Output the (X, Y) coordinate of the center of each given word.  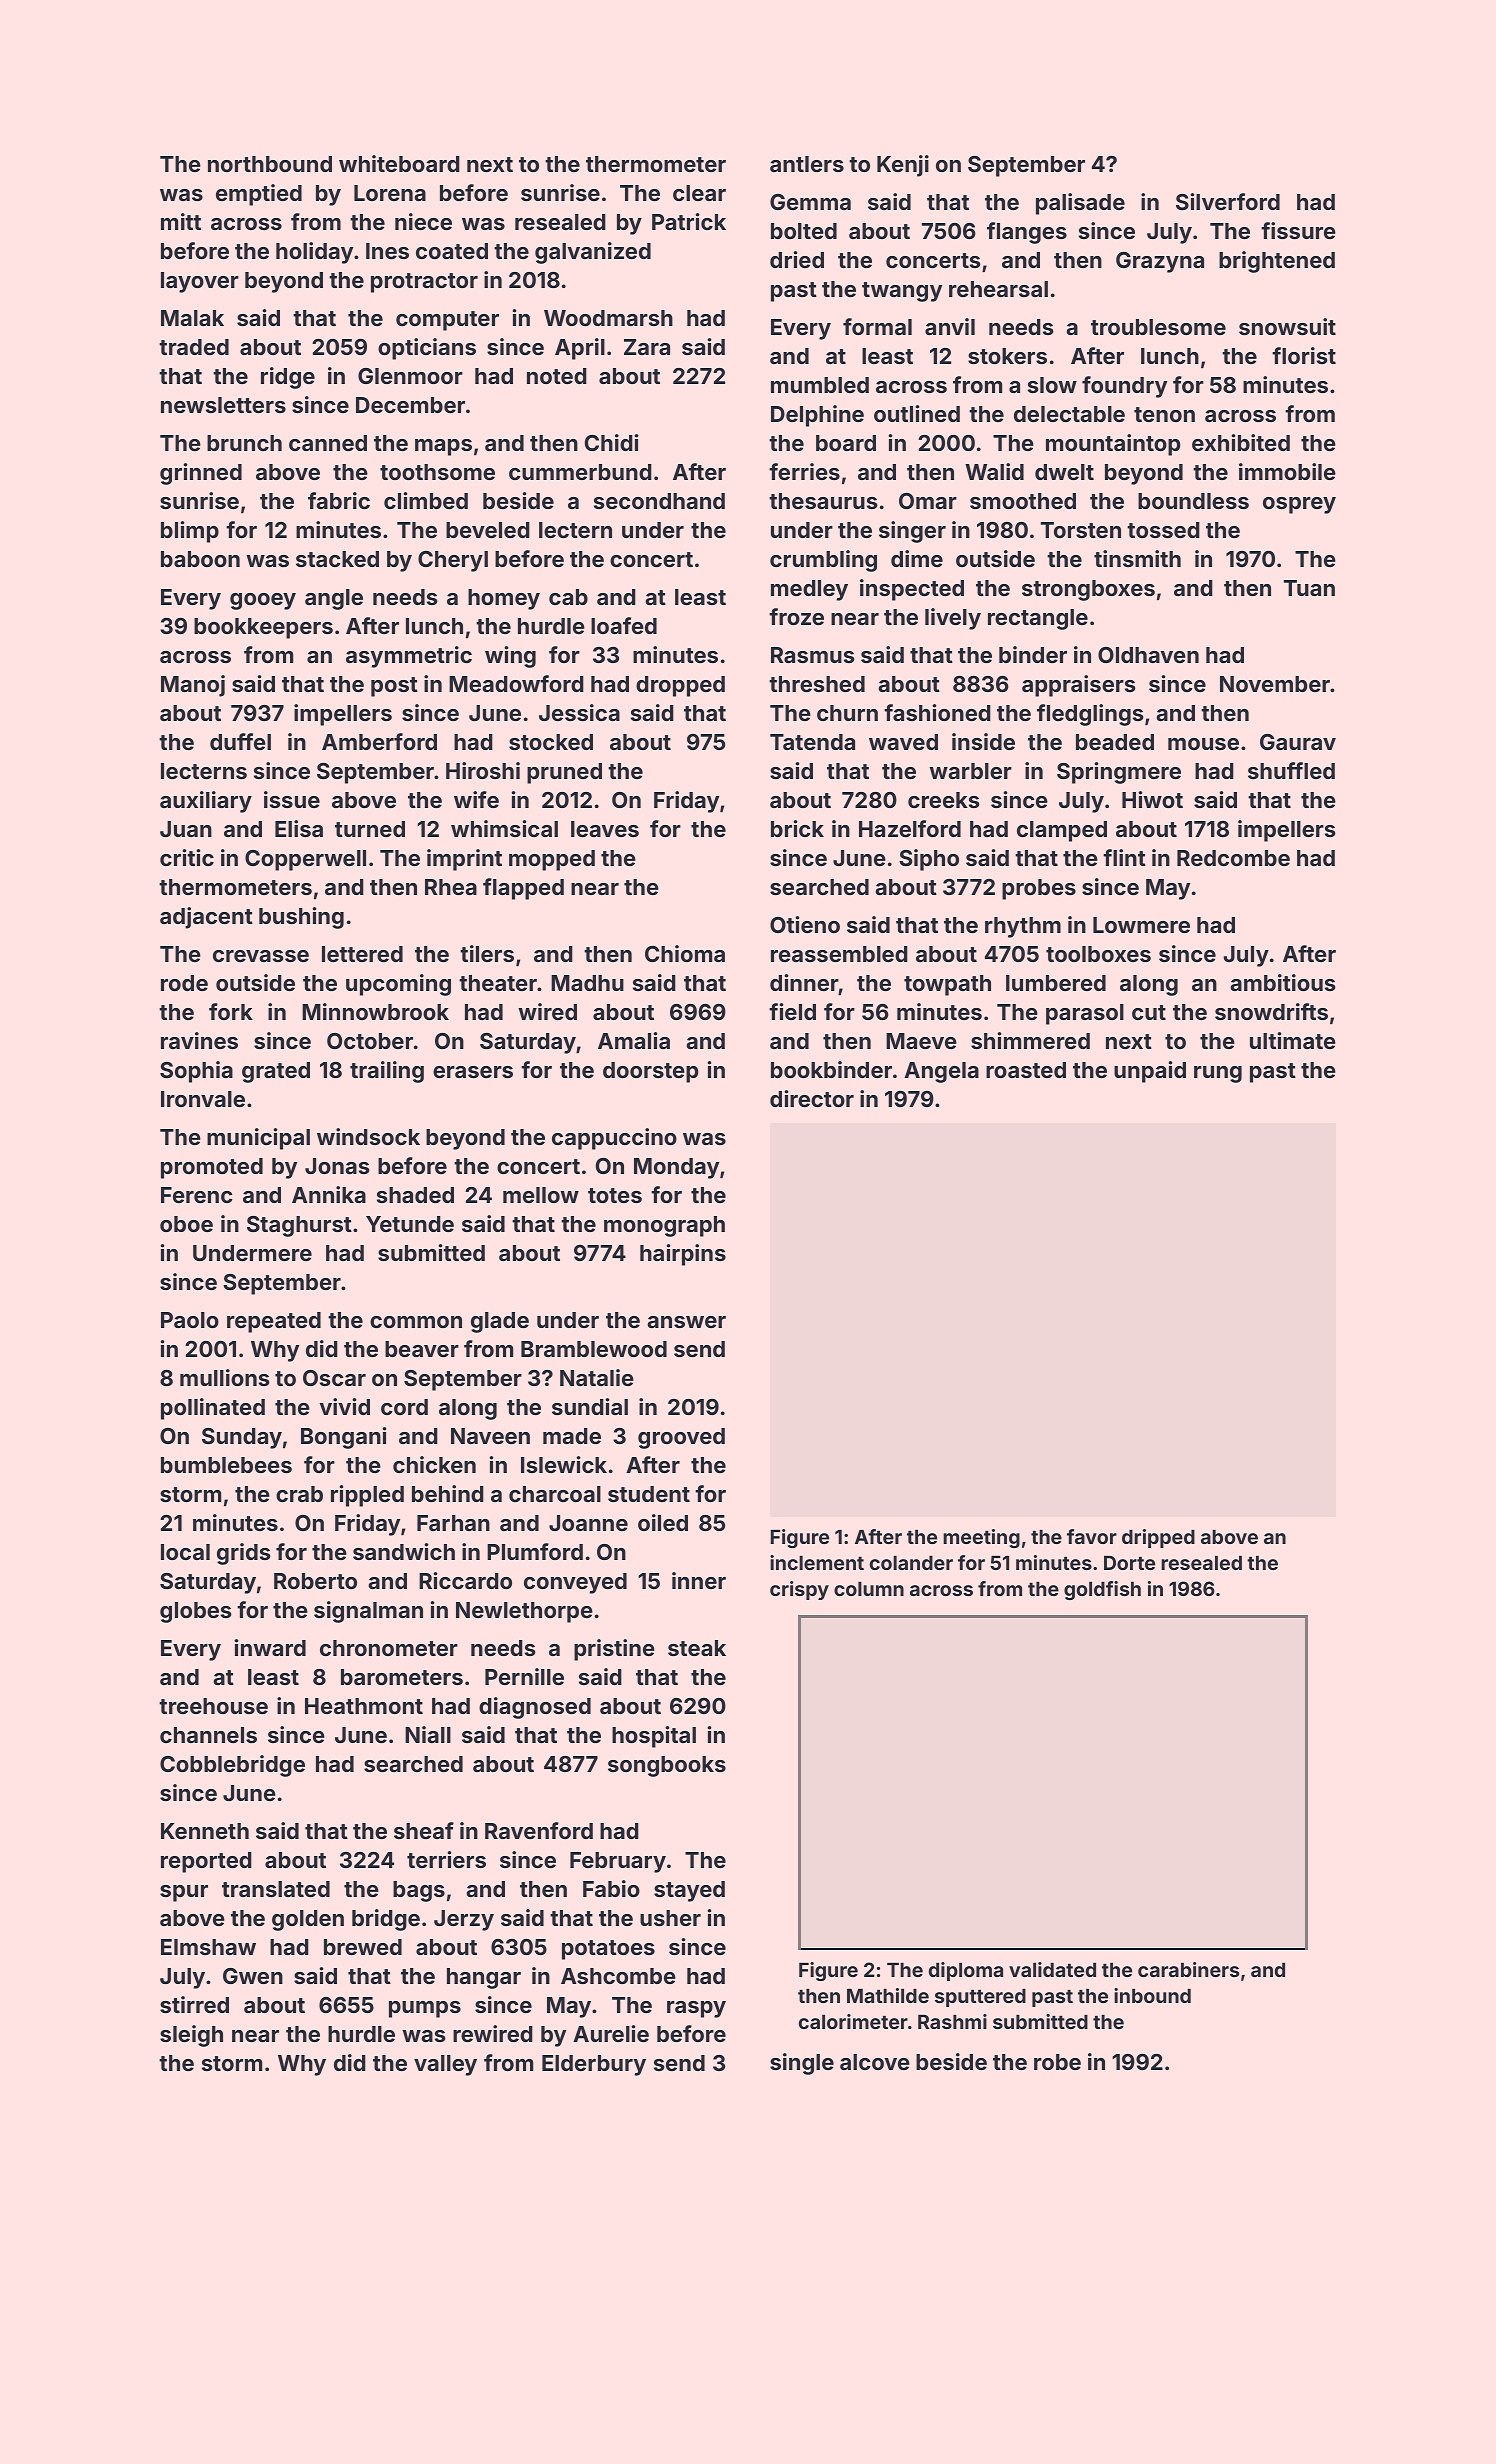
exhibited (1241, 442)
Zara (647, 347)
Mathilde (888, 1995)
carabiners (1188, 1969)
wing (510, 657)
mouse (1203, 744)
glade (500, 1322)
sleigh (191, 2036)
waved (903, 742)
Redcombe (1233, 858)
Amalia (634, 1040)
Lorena (390, 193)
